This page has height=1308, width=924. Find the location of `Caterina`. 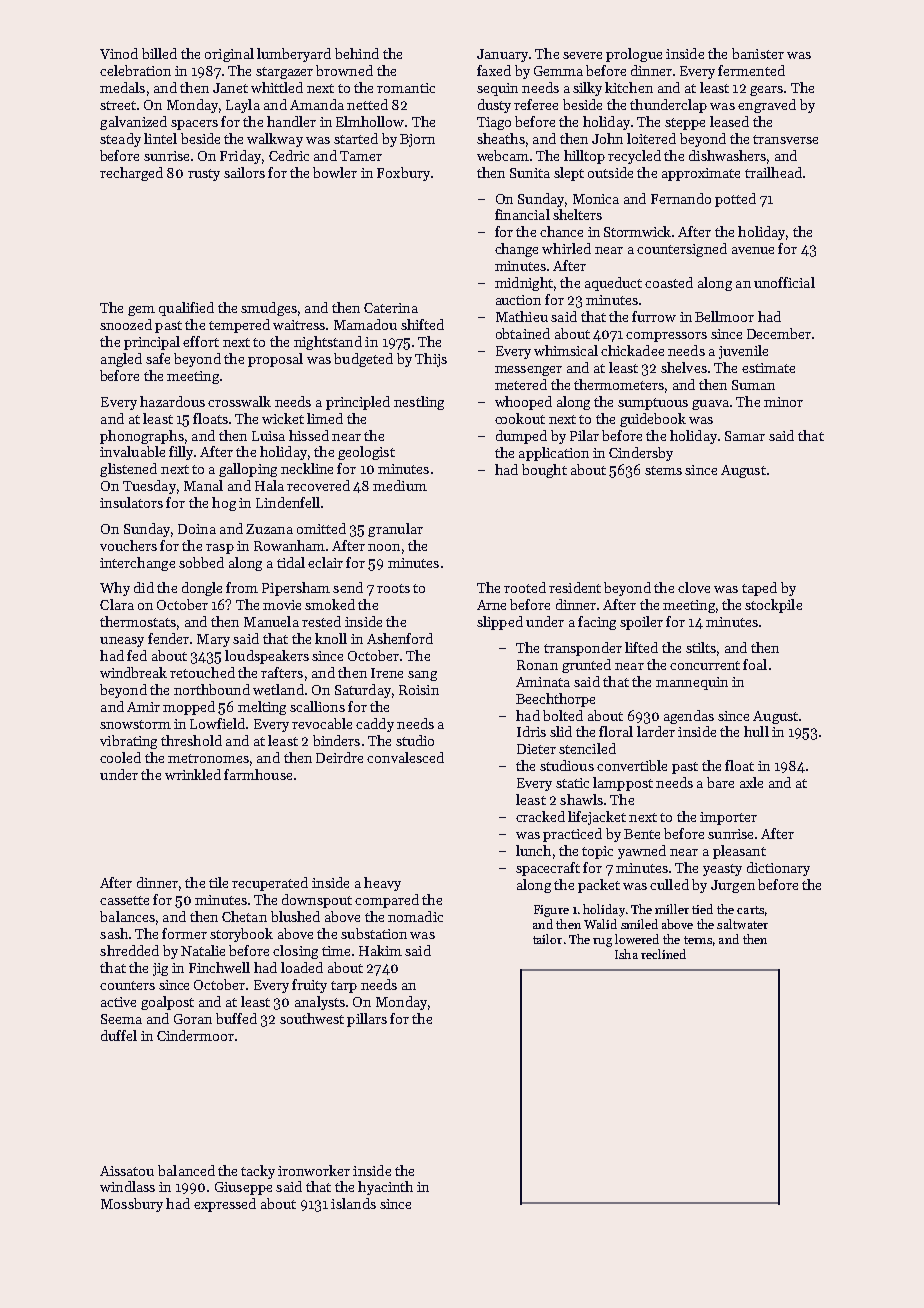

Caterina is located at coordinates (391, 308).
